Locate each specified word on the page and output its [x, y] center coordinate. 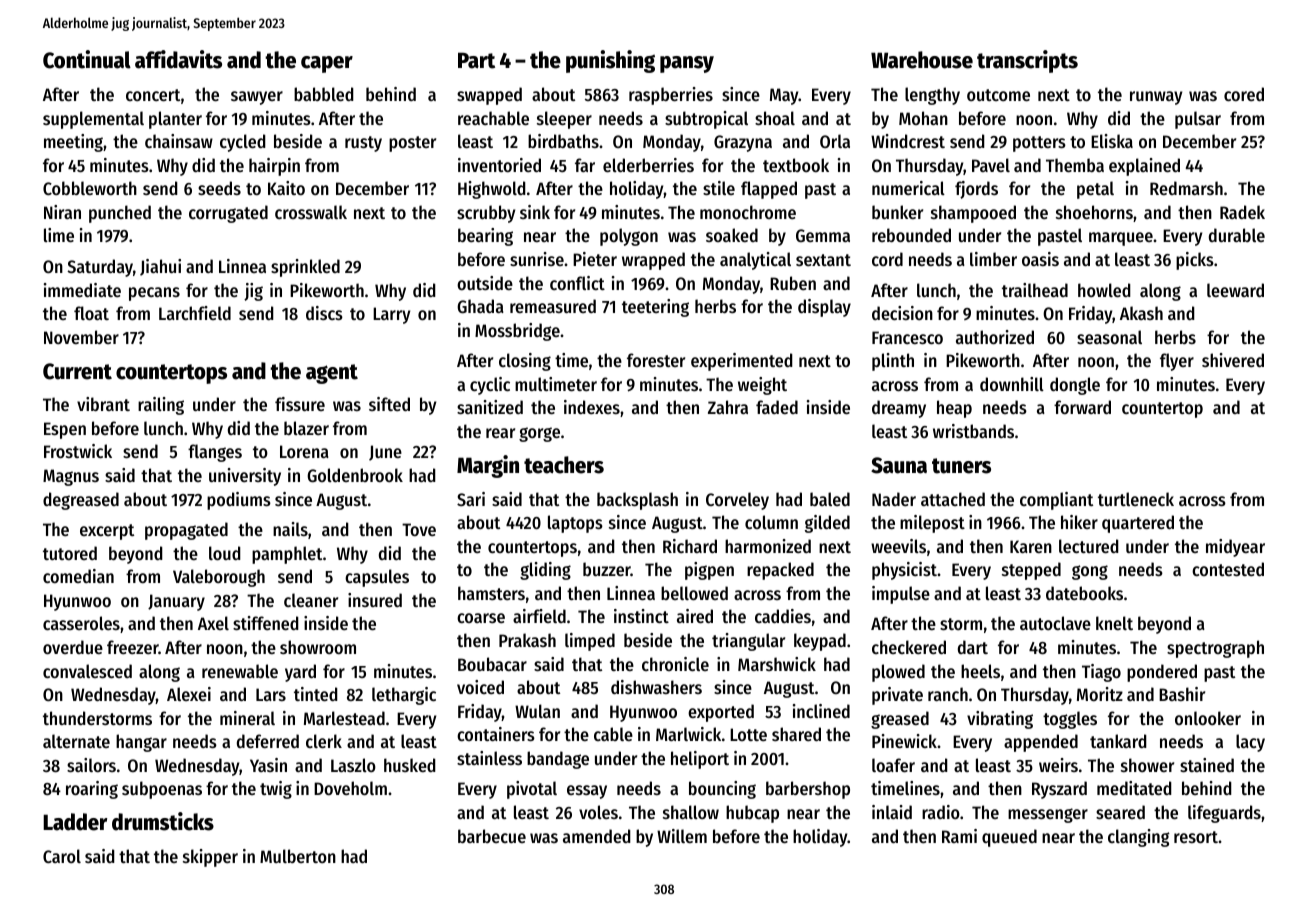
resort [1196, 837]
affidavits [178, 59]
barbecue [492, 836]
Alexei [189, 694]
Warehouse [922, 60]
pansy [687, 64]
